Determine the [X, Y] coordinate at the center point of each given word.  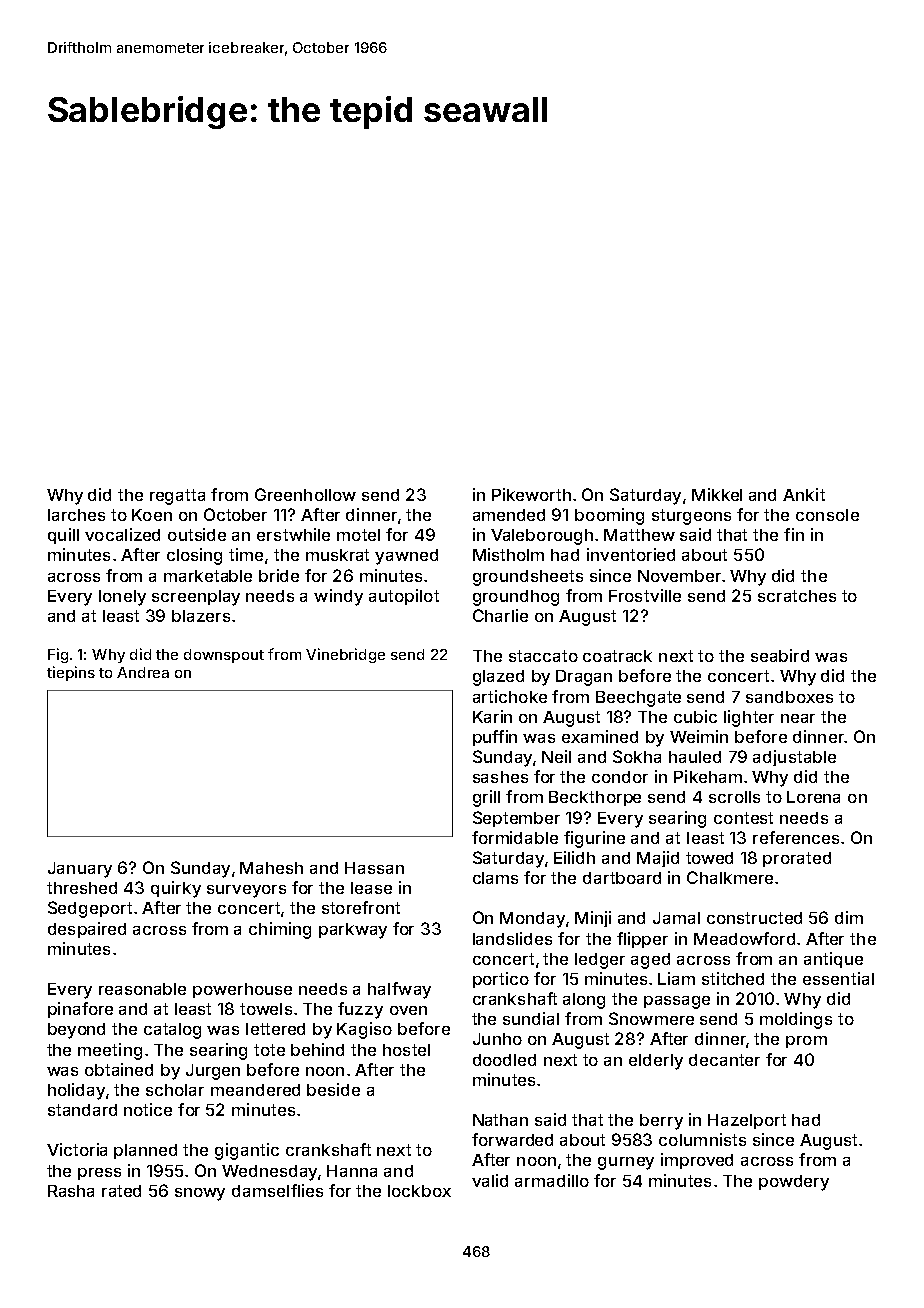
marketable [208, 576]
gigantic [247, 1151]
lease [371, 888]
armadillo [552, 1180]
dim [849, 917]
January [80, 870]
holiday [76, 1091]
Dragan [584, 678]
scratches [797, 596]
